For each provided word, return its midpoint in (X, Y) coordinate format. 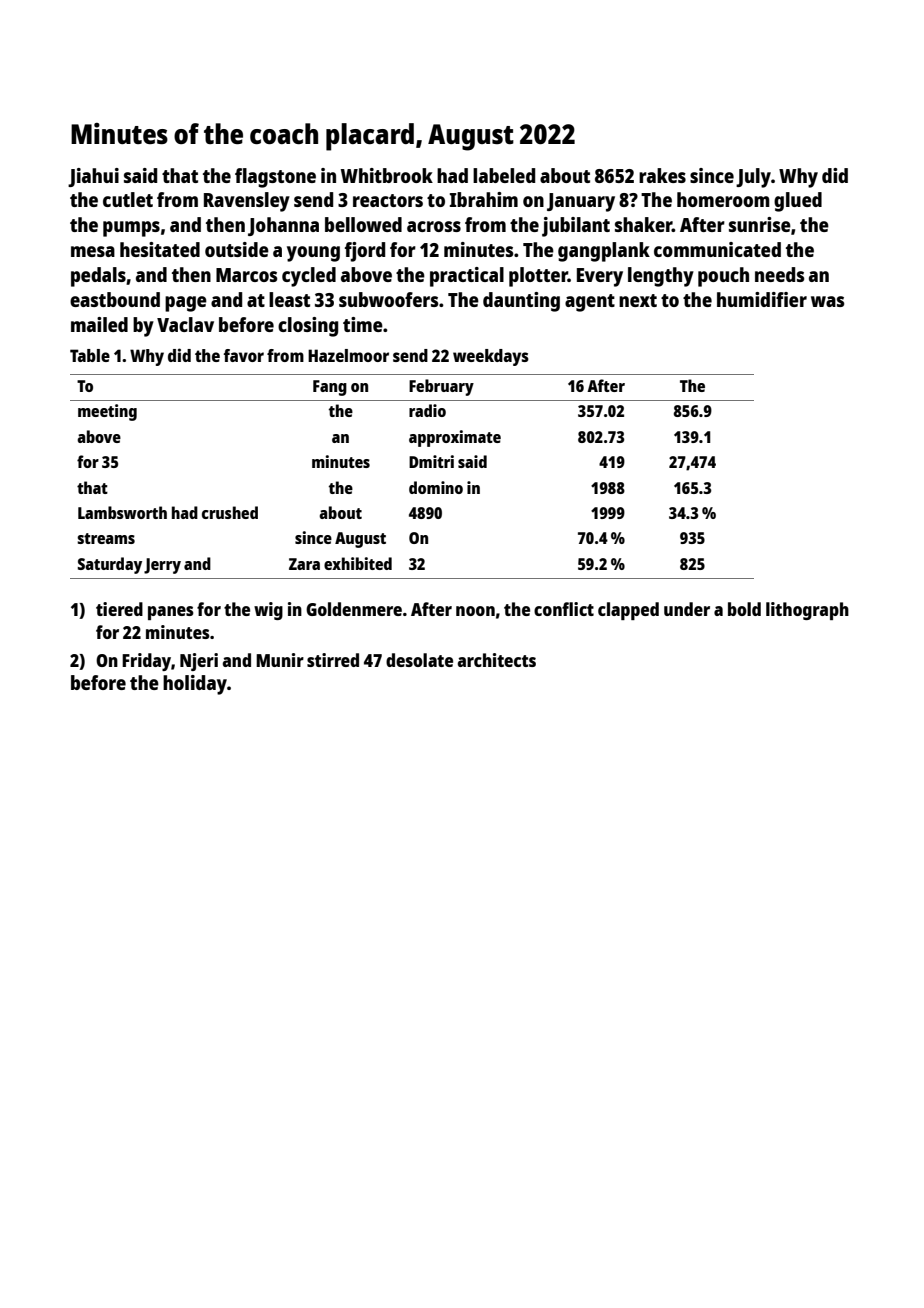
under (687, 609)
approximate (455, 438)
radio (427, 410)
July (753, 178)
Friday (146, 662)
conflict (564, 609)
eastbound (115, 299)
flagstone (275, 178)
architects (497, 660)
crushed (230, 512)
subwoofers (388, 299)
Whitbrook (387, 175)
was (827, 301)
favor (244, 355)
